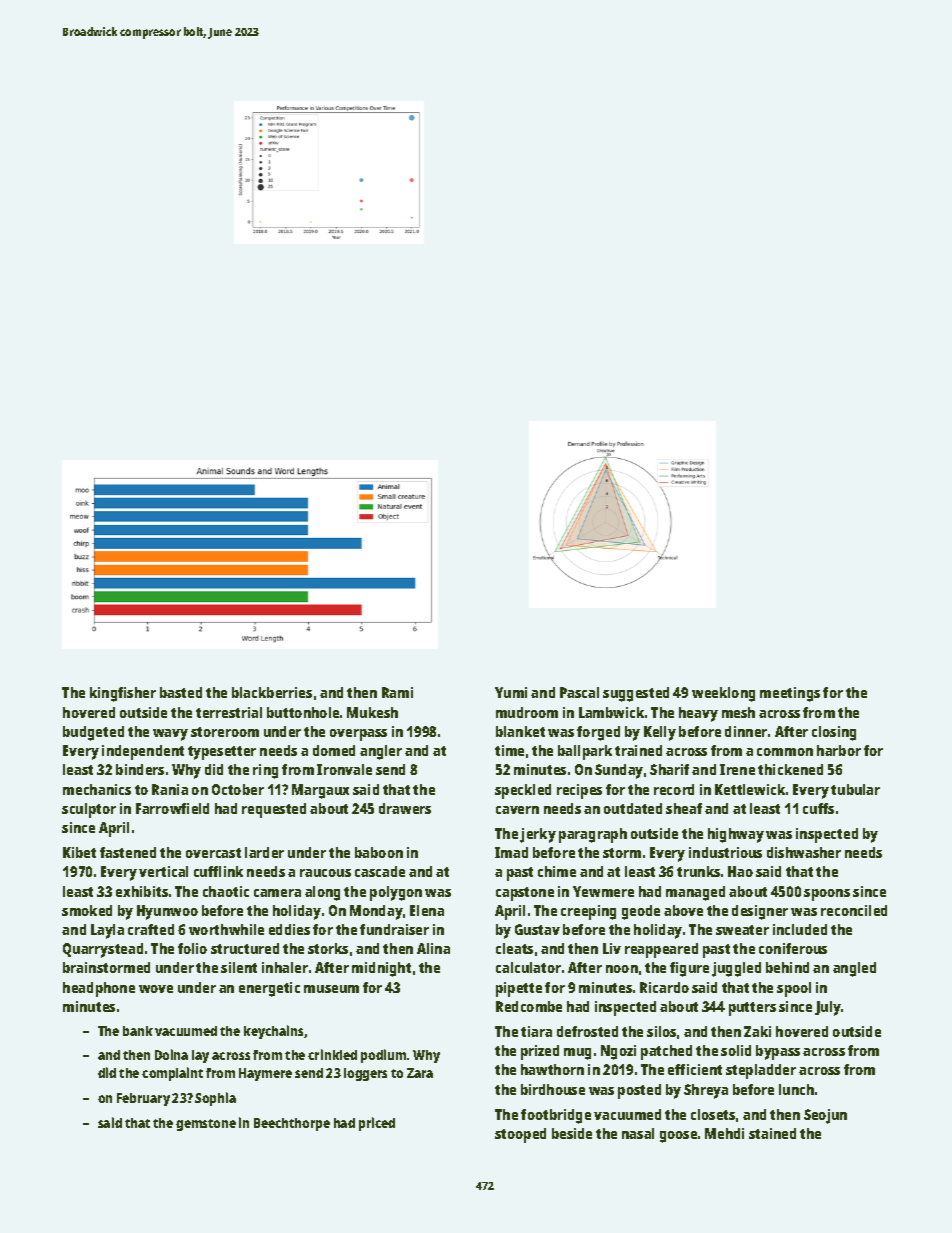 Image resolution: width=952 pixels, height=1233 pixels. What do you see at coordinates (397, 692) in the image?
I see `Rami` at bounding box center [397, 692].
